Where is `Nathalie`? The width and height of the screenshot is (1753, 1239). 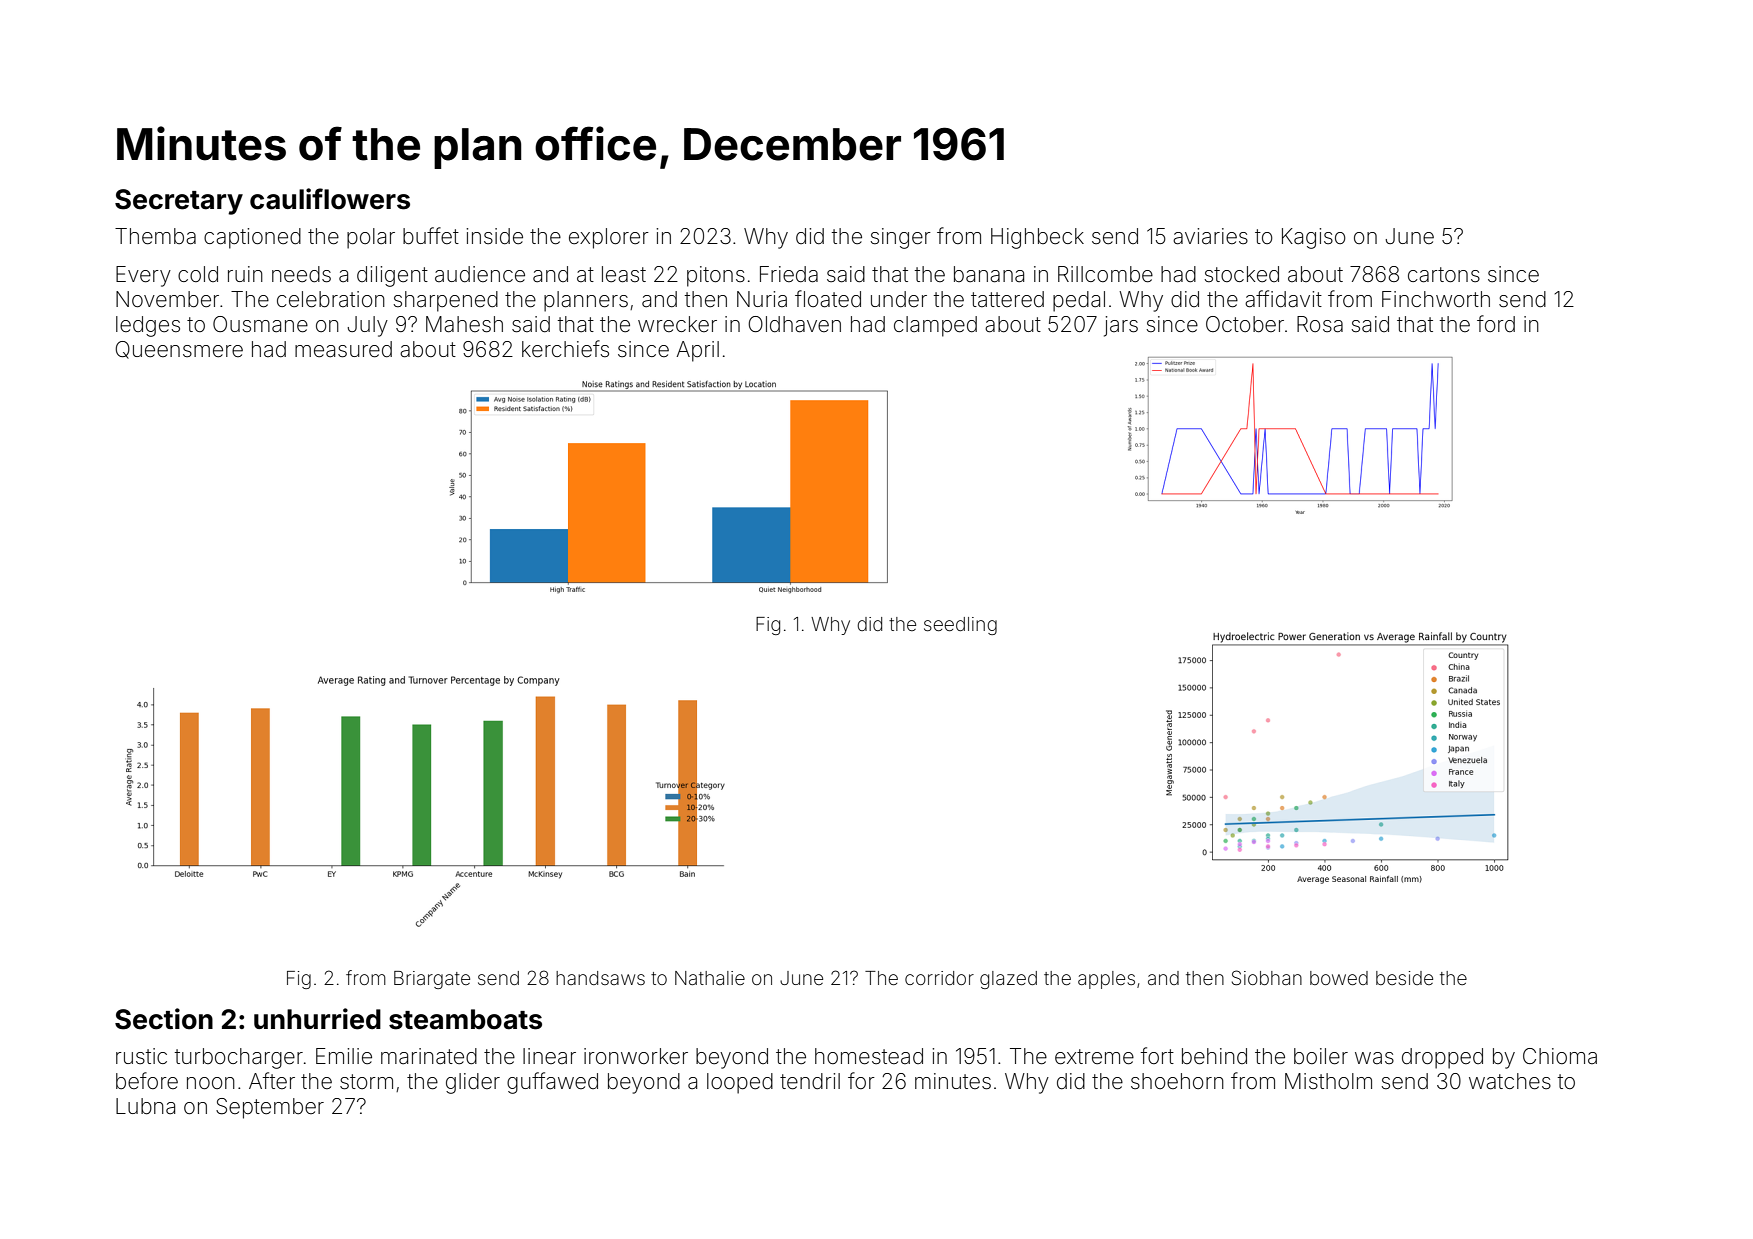 Nathalie is located at coordinates (710, 978).
